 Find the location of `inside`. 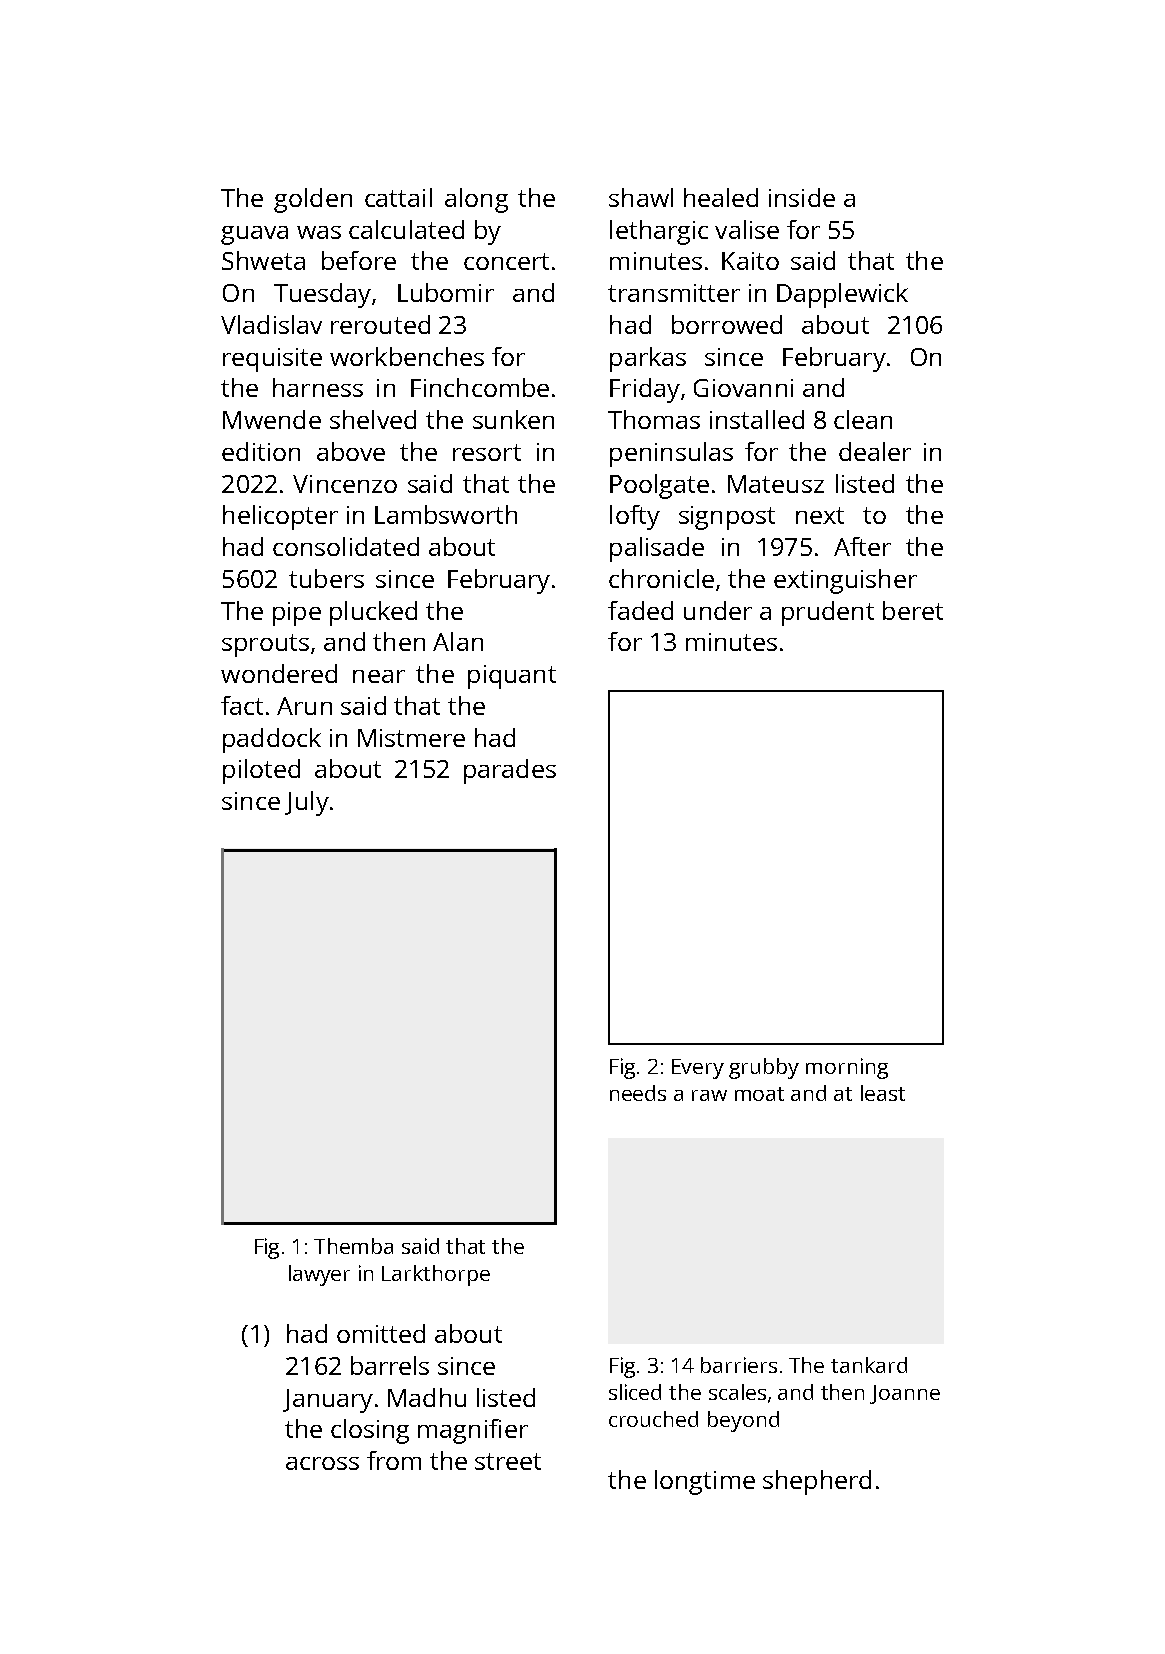

inside is located at coordinates (802, 197).
